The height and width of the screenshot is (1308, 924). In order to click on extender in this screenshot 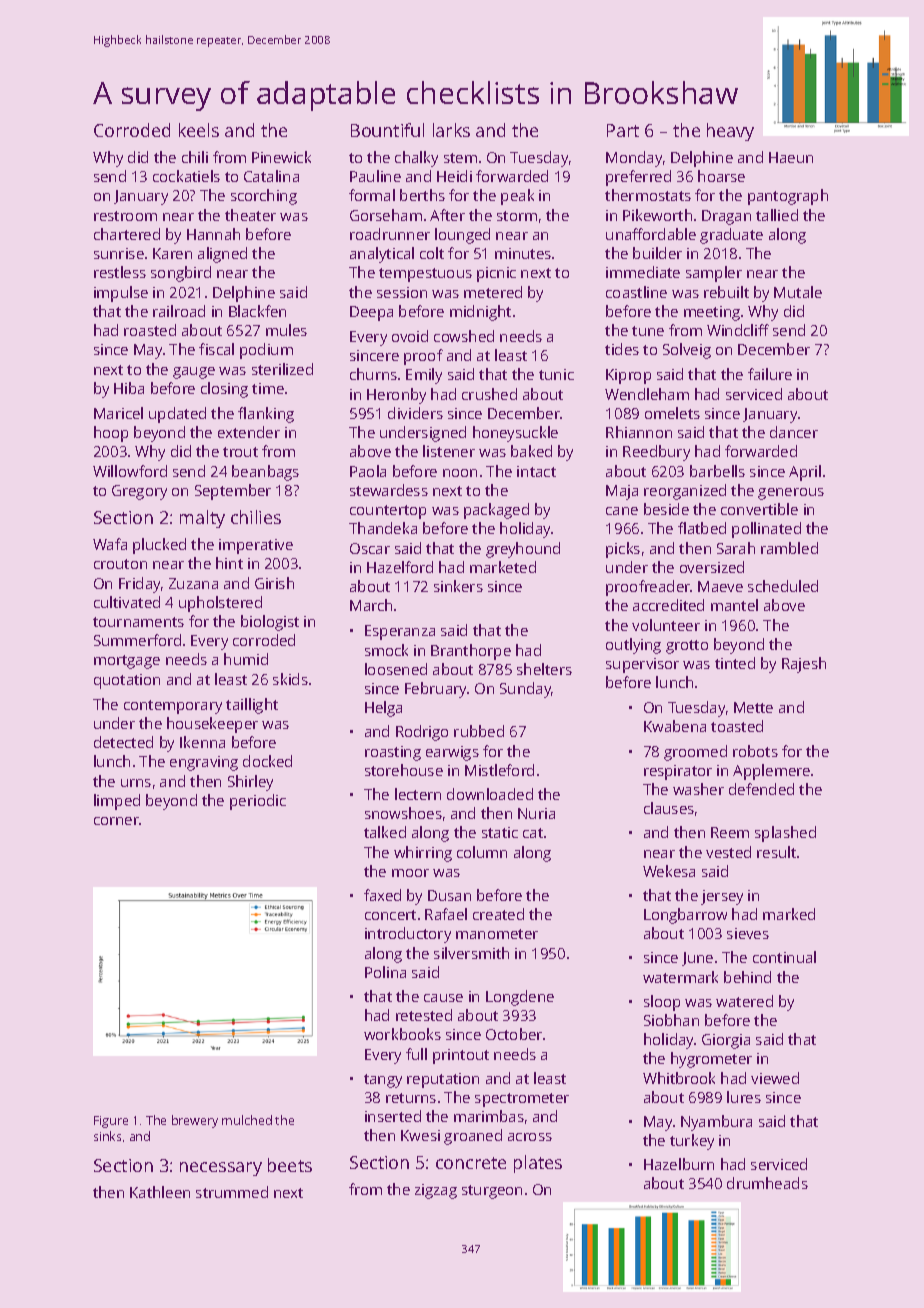, I will do `click(249, 432)`.
